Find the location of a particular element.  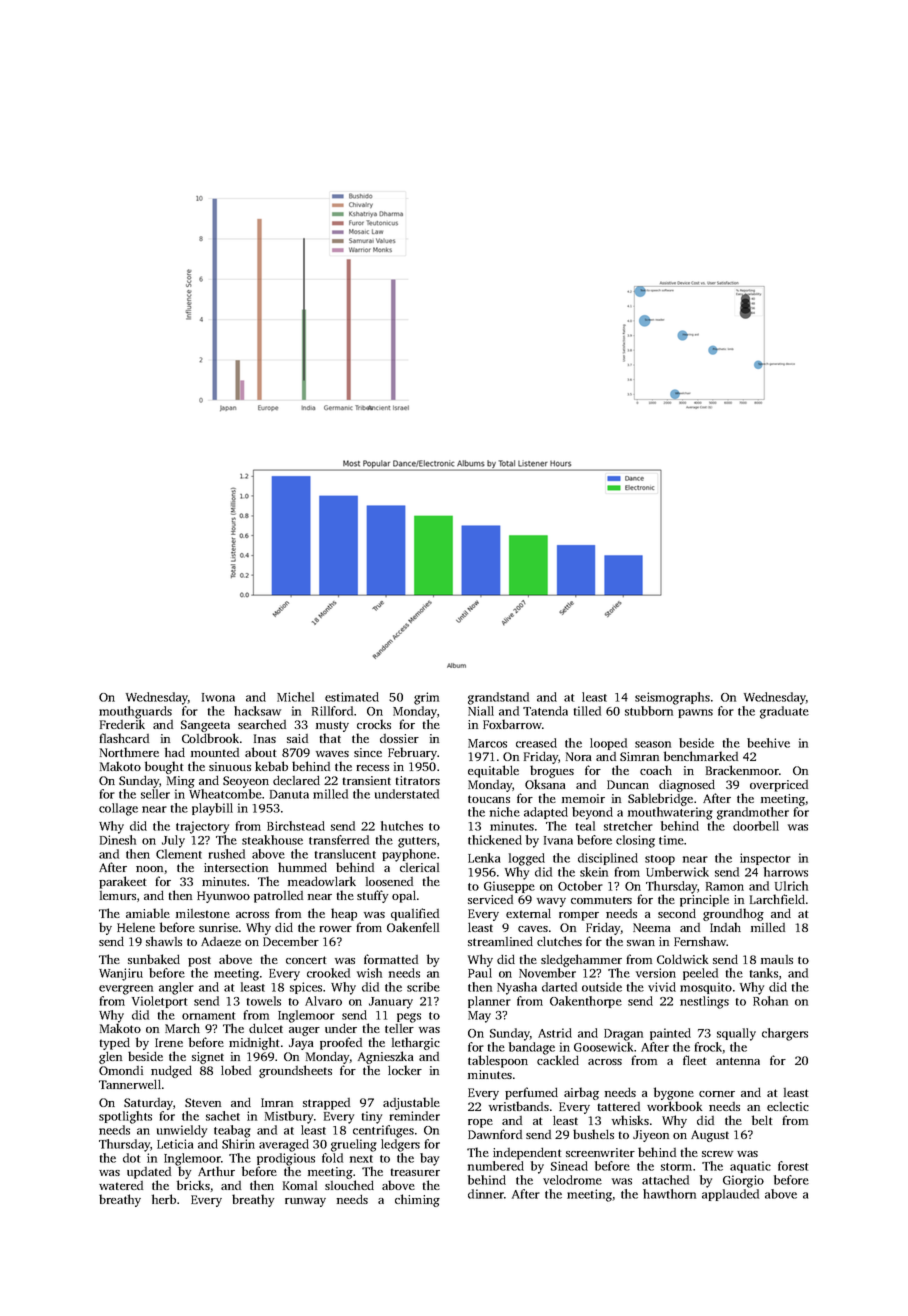

concert is located at coordinates (306, 960).
